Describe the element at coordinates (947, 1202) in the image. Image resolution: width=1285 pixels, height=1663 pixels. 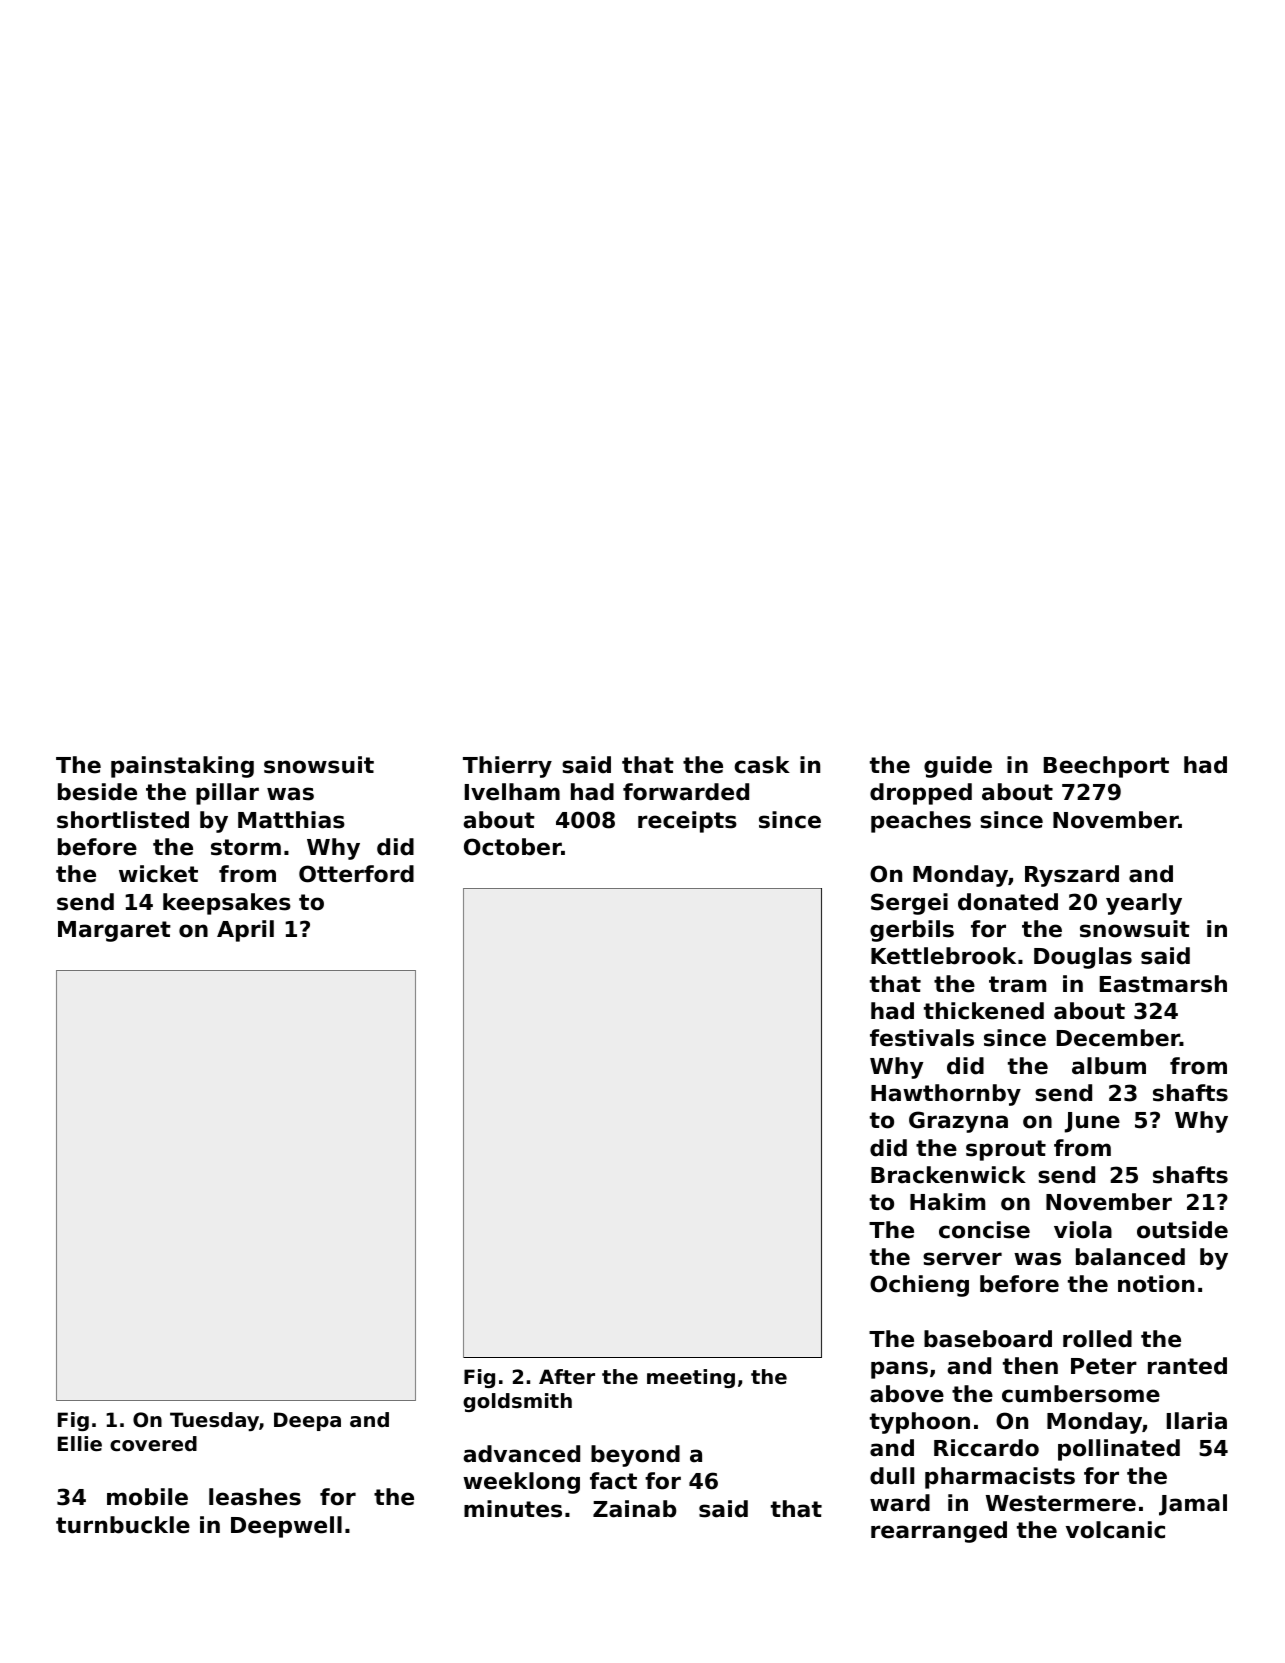
I see `Hakim` at that location.
